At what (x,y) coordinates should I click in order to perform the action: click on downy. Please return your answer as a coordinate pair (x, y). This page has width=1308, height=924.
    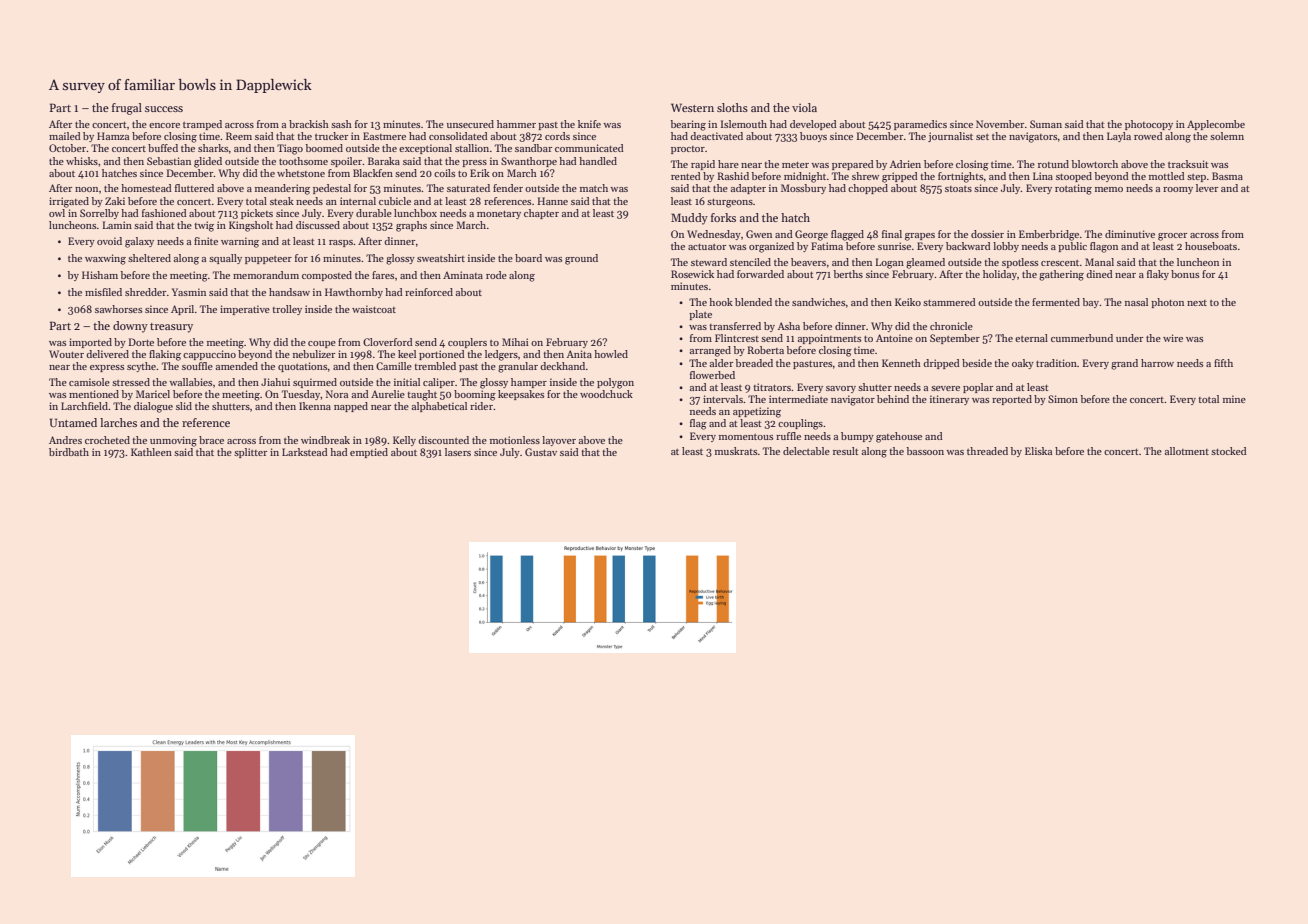
    Looking at the image, I should click on (130, 327).
